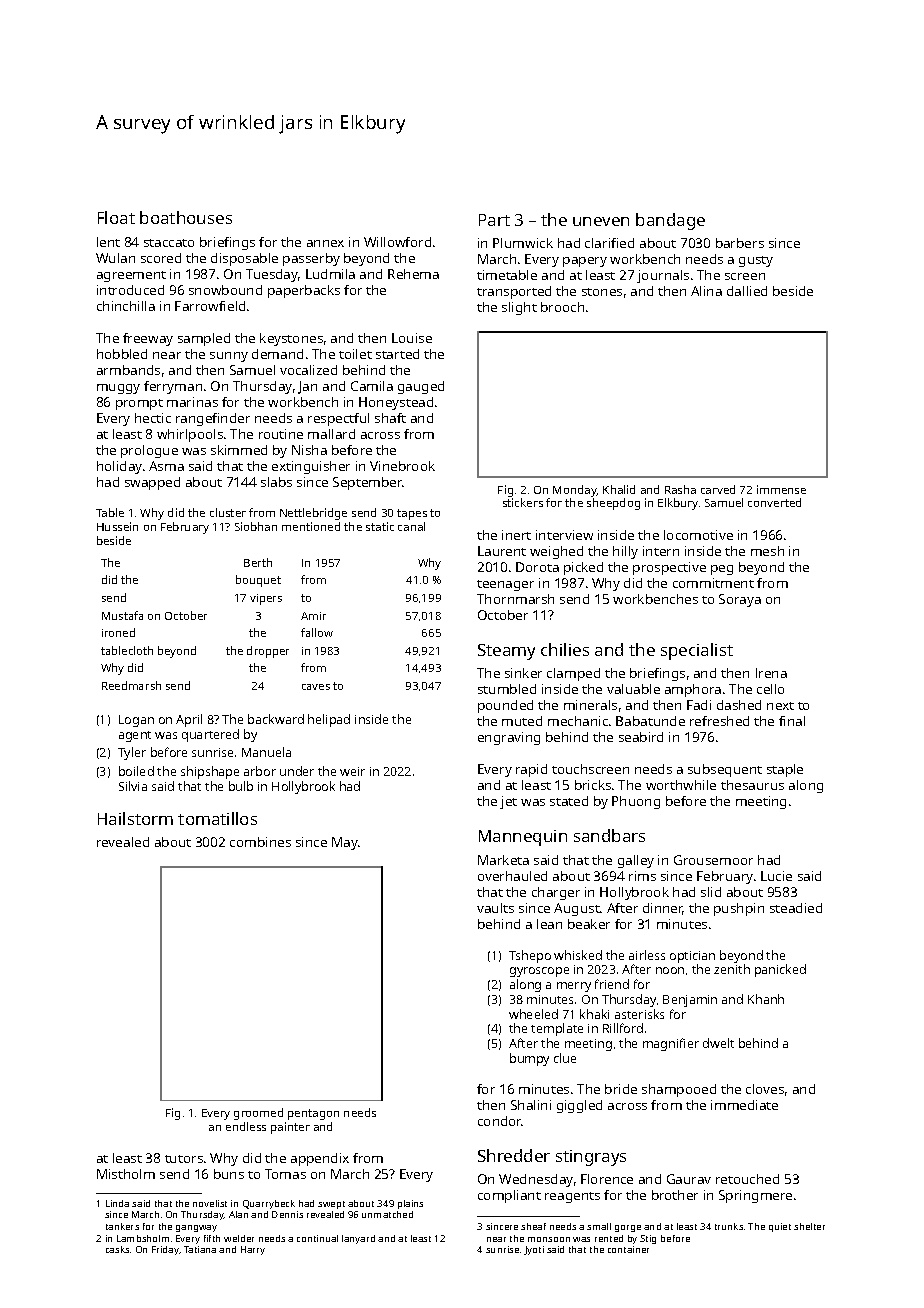 The height and width of the screenshot is (1308, 924). Describe the element at coordinates (767, 551) in the screenshot. I see `mesh` at that location.
